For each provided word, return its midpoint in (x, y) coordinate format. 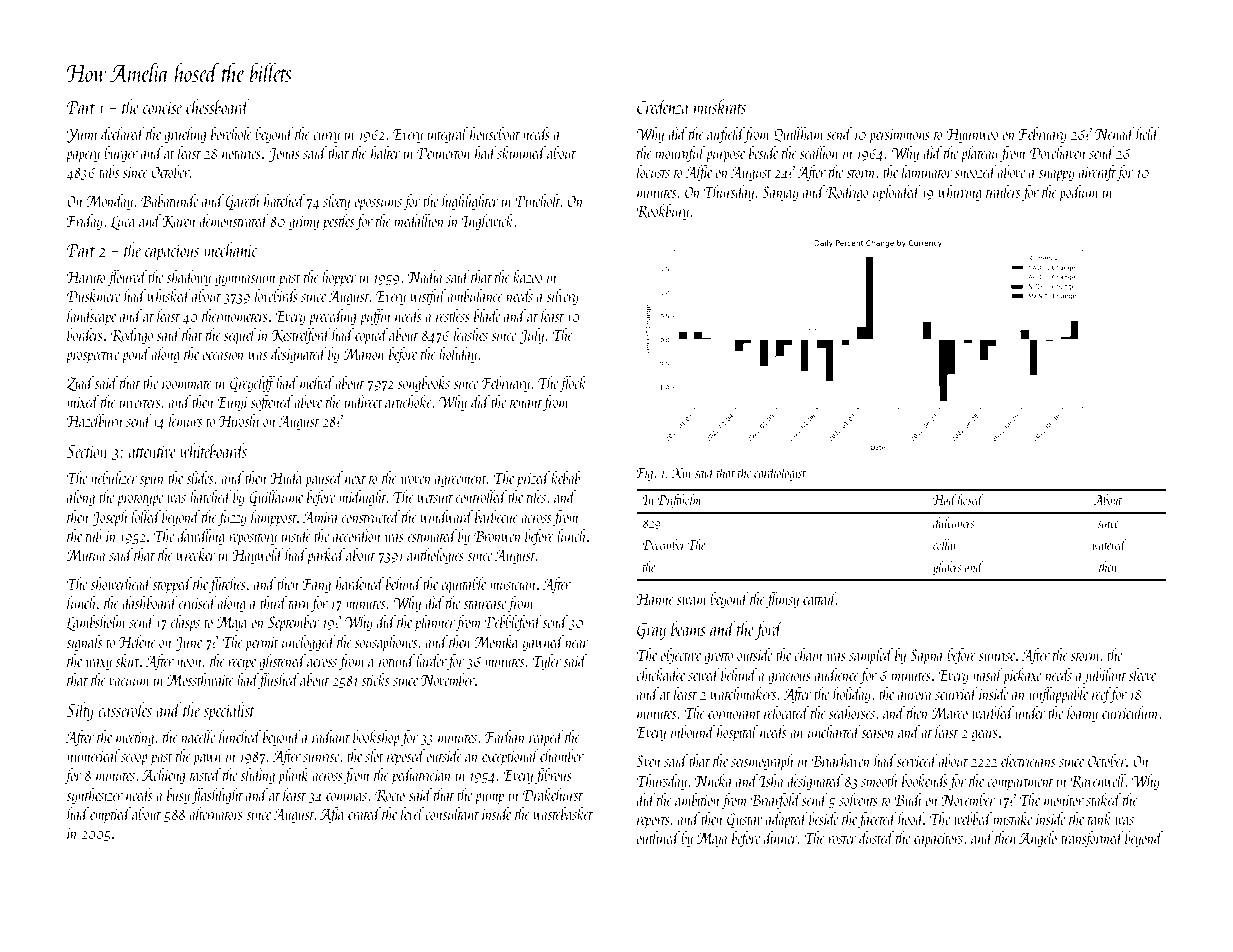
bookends (925, 780)
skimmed (521, 152)
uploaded (897, 193)
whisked (169, 295)
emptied (110, 815)
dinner (781, 837)
